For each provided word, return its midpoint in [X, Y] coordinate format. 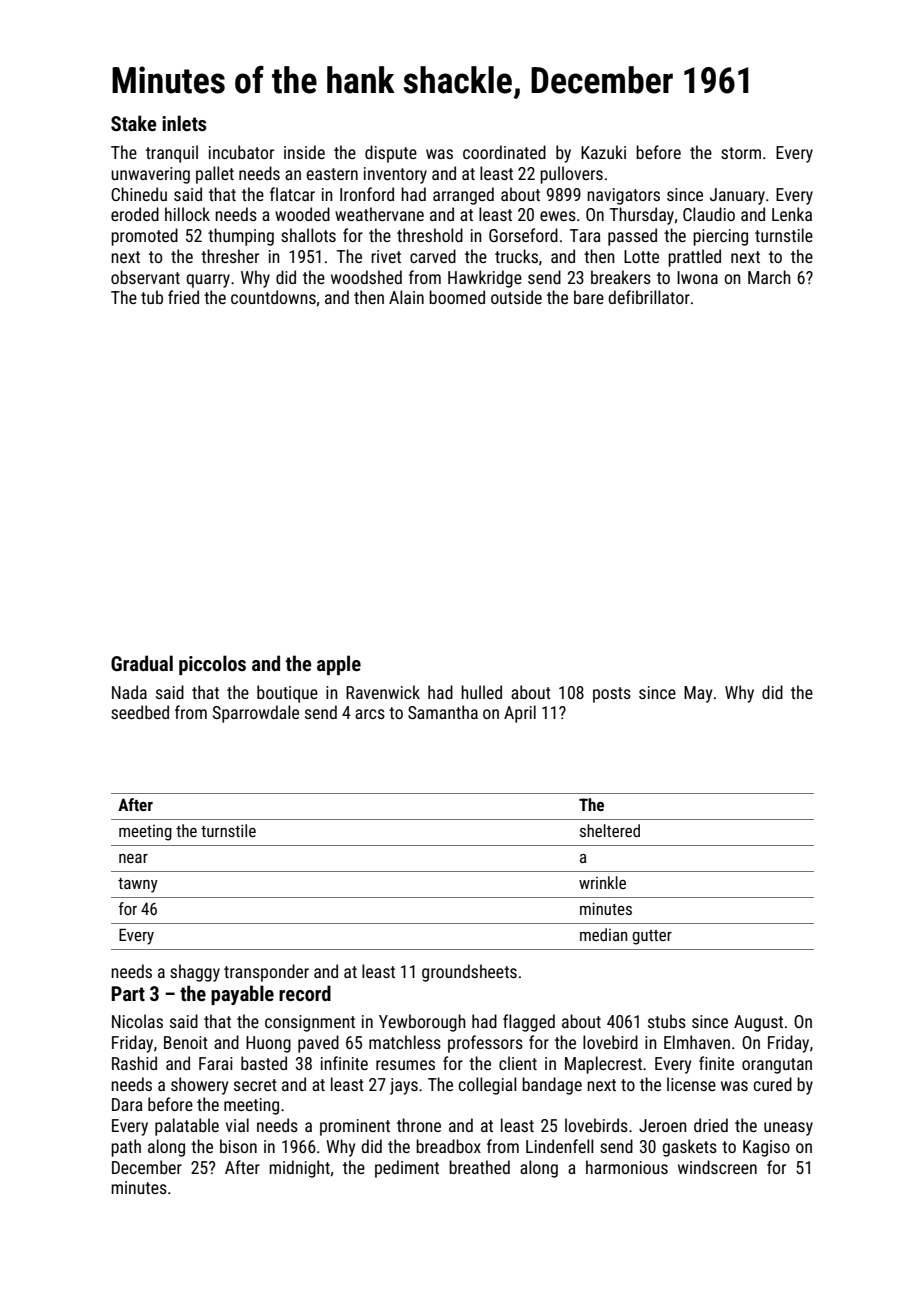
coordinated [504, 152]
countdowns [273, 297]
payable [242, 995]
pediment [407, 1169]
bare [589, 297]
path [126, 1148]
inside [304, 152]
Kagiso [766, 1148]
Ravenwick [383, 692]
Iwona [697, 277]
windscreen [717, 1167]
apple [339, 665]
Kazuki [603, 152]
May [698, 694]
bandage [552, 1086]
